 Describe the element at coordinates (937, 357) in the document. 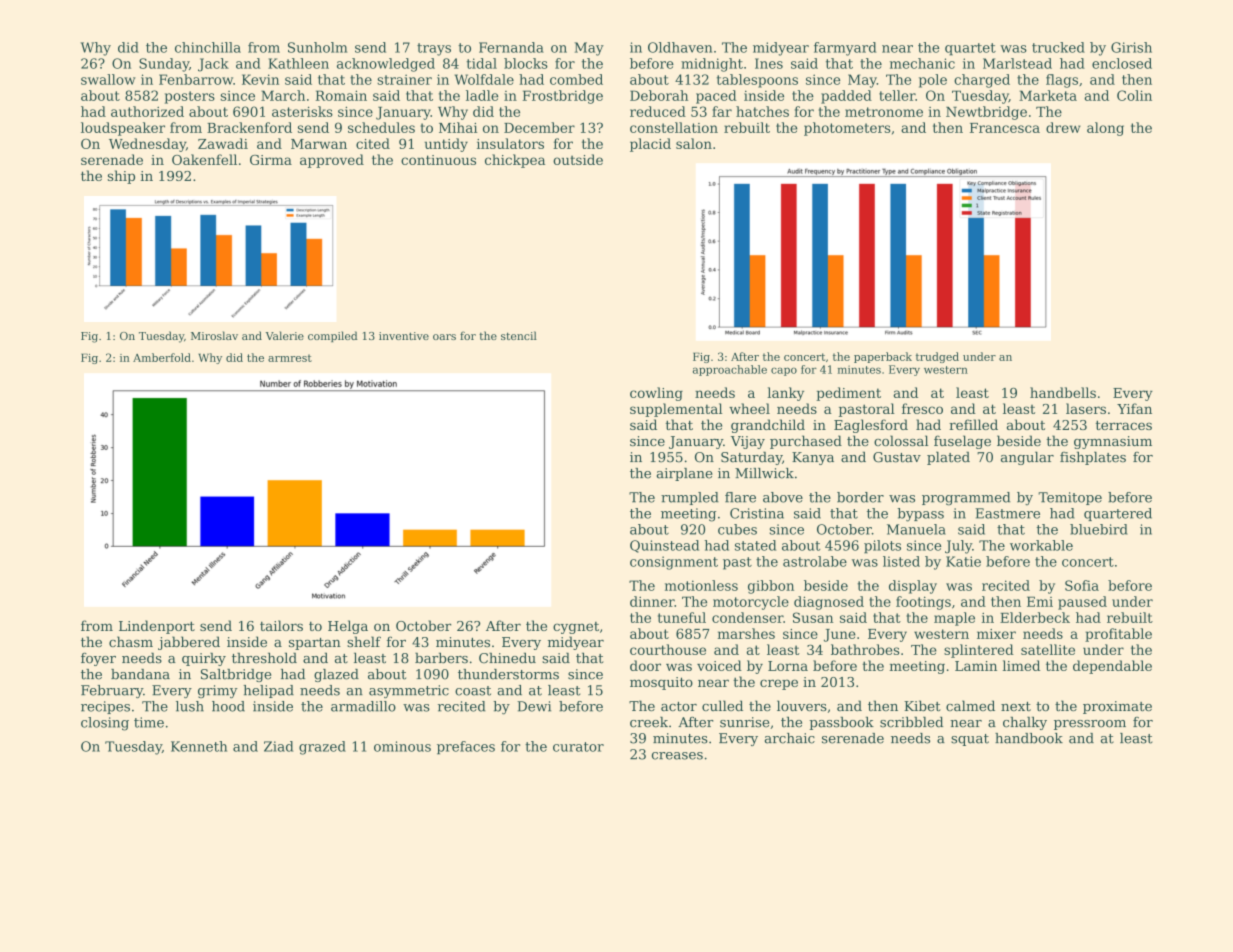

I see `trudged` at that location.
